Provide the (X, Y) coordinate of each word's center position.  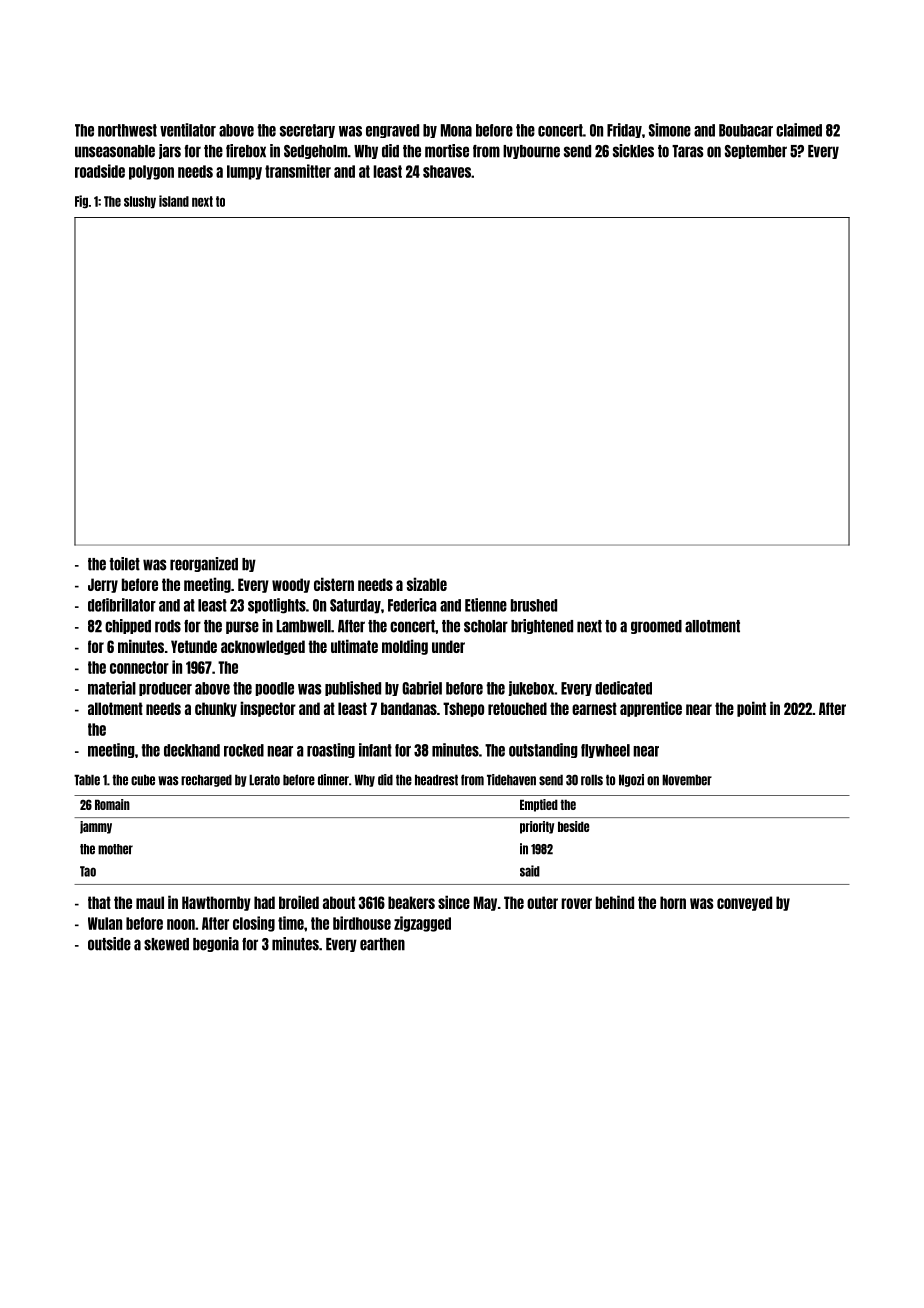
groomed (656, 627)
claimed (799, 130)
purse (242, 627)
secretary (307, 131)
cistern (334, 584)
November (687, 780)
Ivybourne (531, 152)
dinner (333, 780)
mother (115, 849)
